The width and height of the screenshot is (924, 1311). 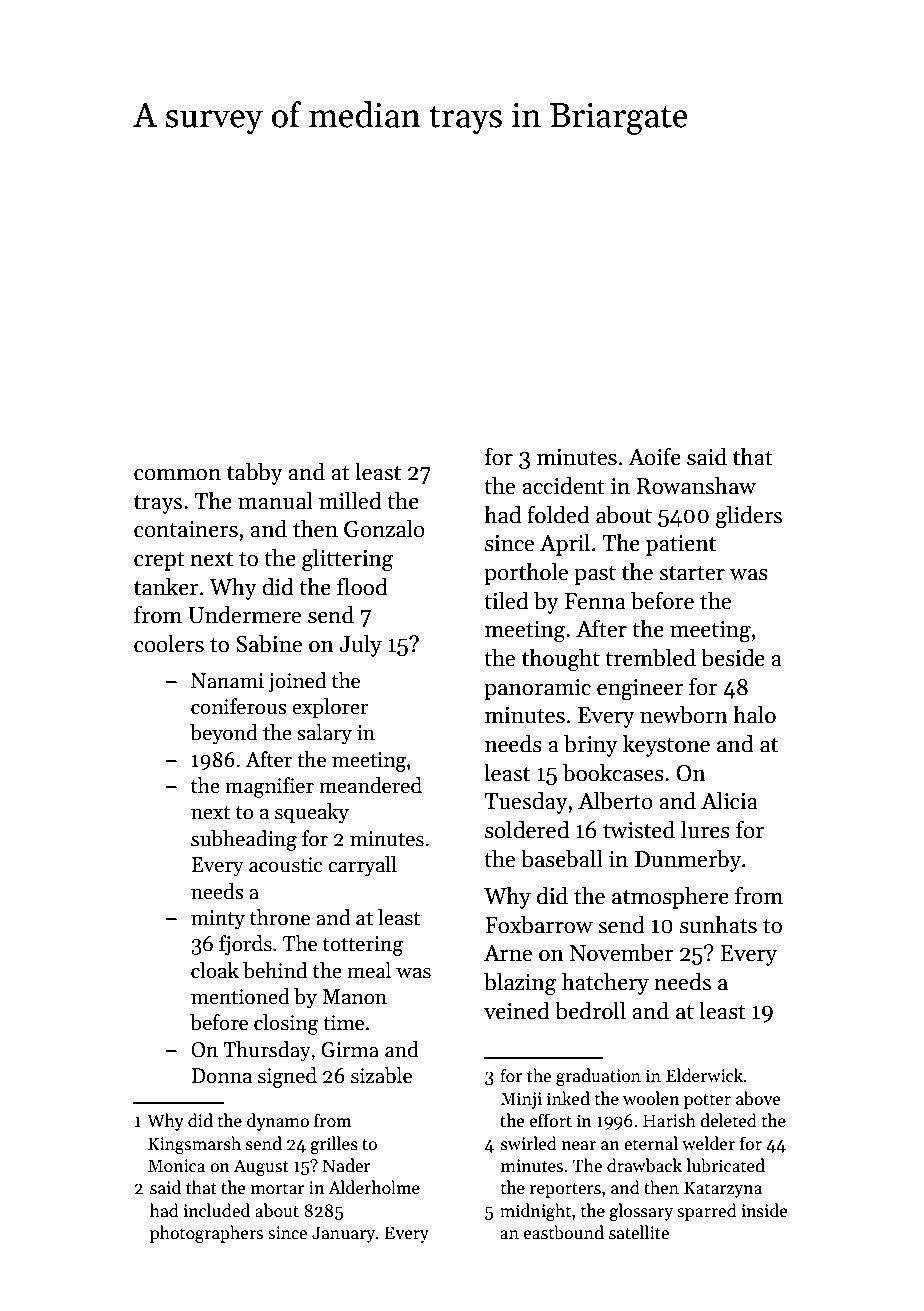 I want to click on midnight, so click(x=535, y=1212).
